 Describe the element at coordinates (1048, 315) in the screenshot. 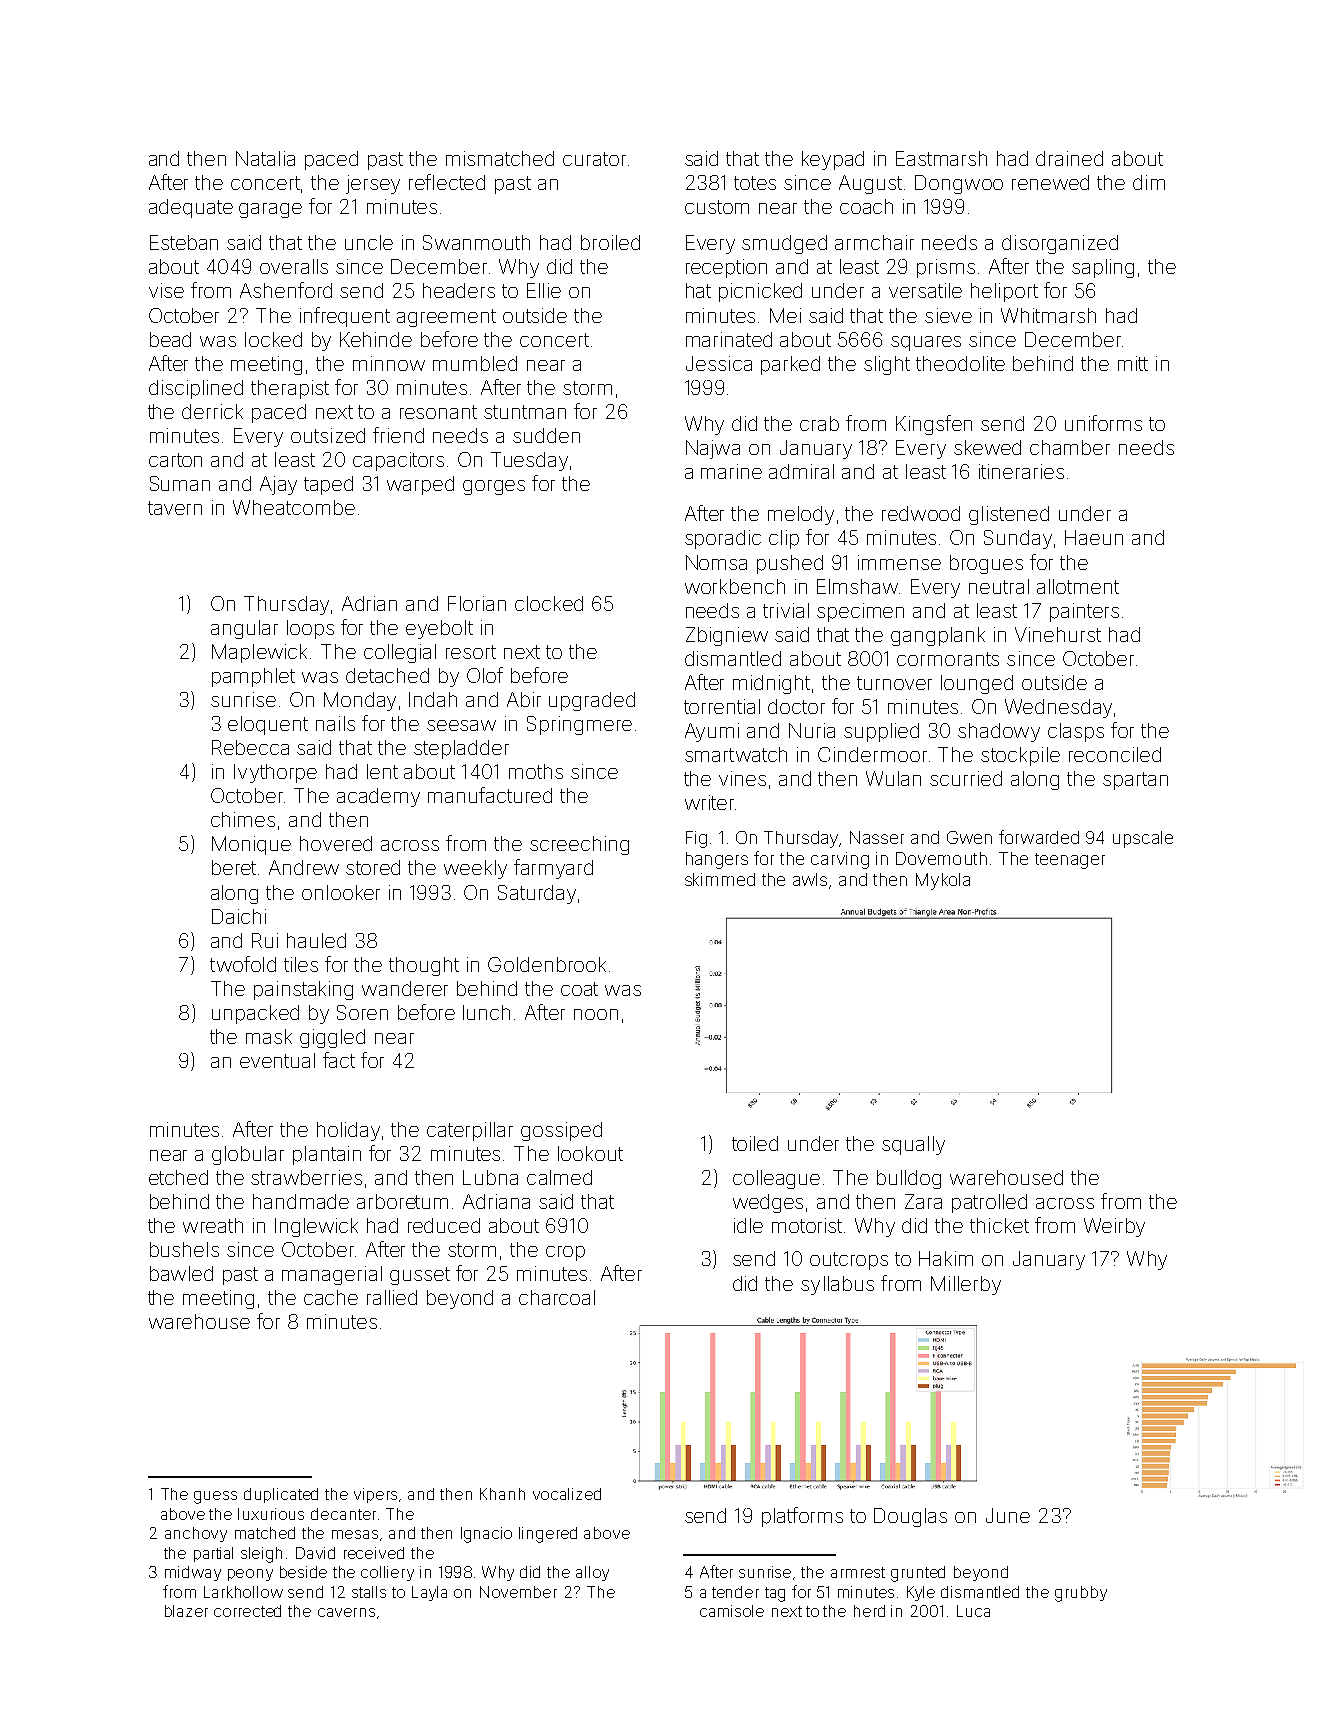

I see `Whitmarsh` at that location.
